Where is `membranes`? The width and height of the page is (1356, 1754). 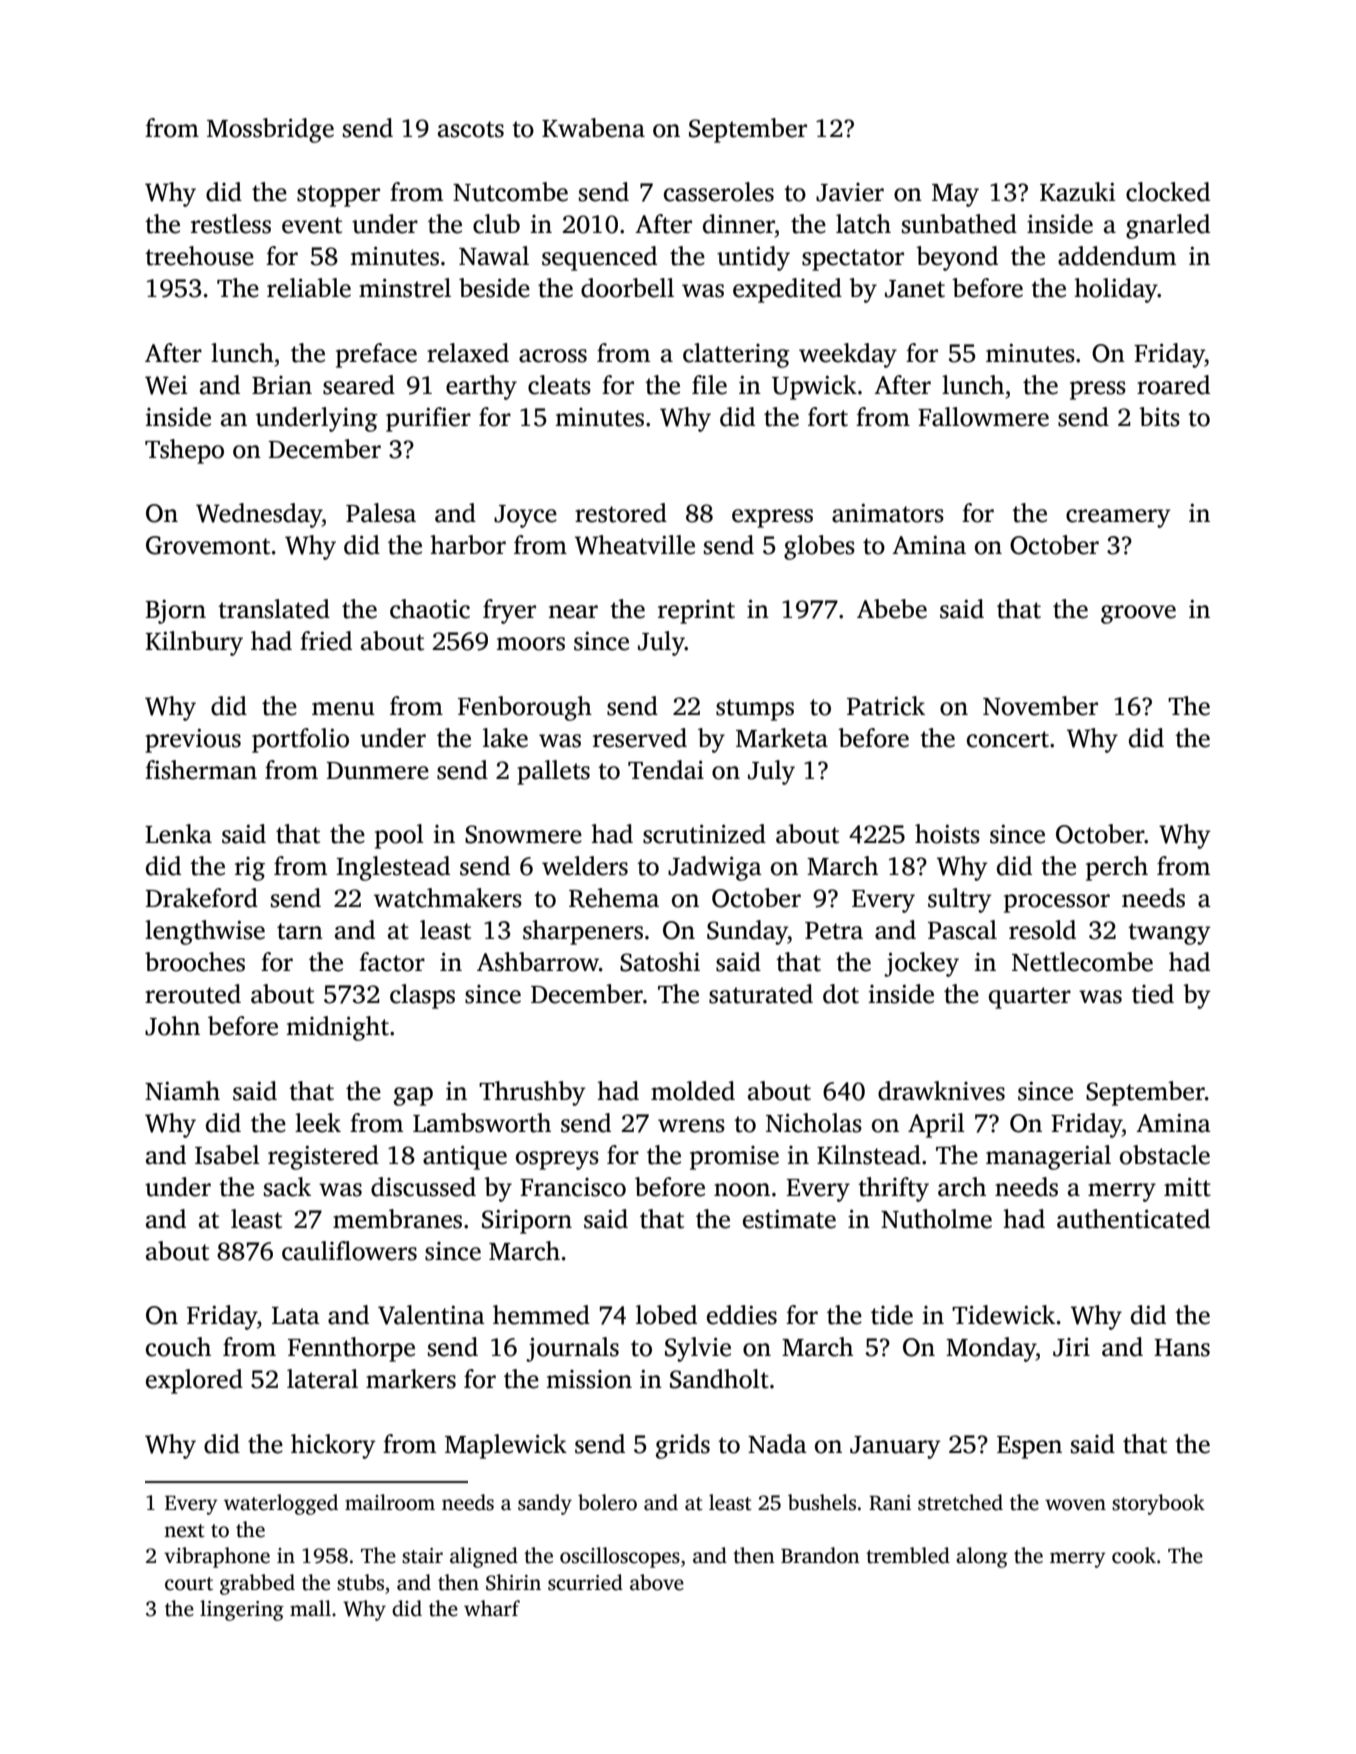
membranes is located at coordinates (397, 1219).
